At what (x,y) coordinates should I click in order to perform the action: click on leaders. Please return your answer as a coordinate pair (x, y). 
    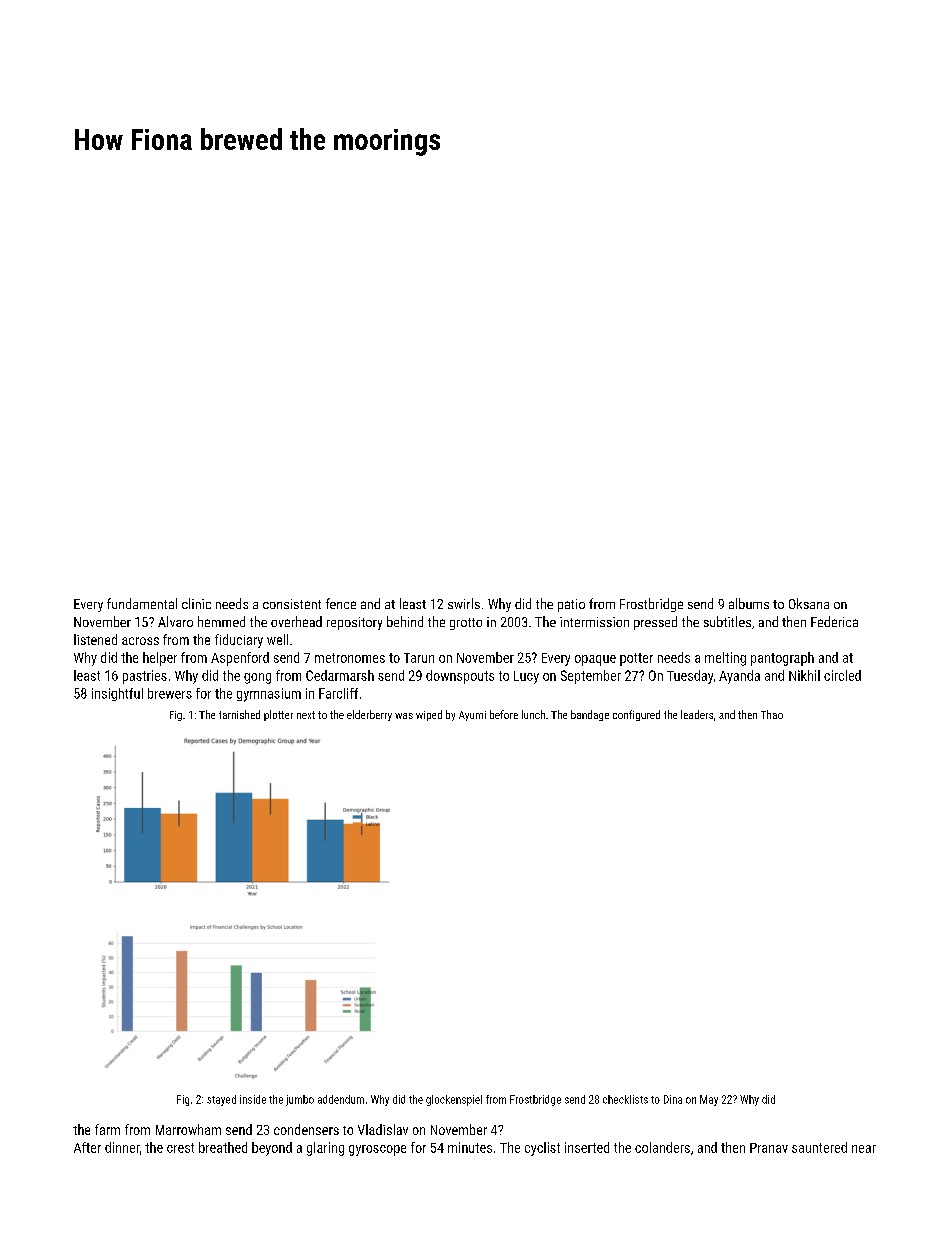
    Looking at the image, I should click on (697, 714).
